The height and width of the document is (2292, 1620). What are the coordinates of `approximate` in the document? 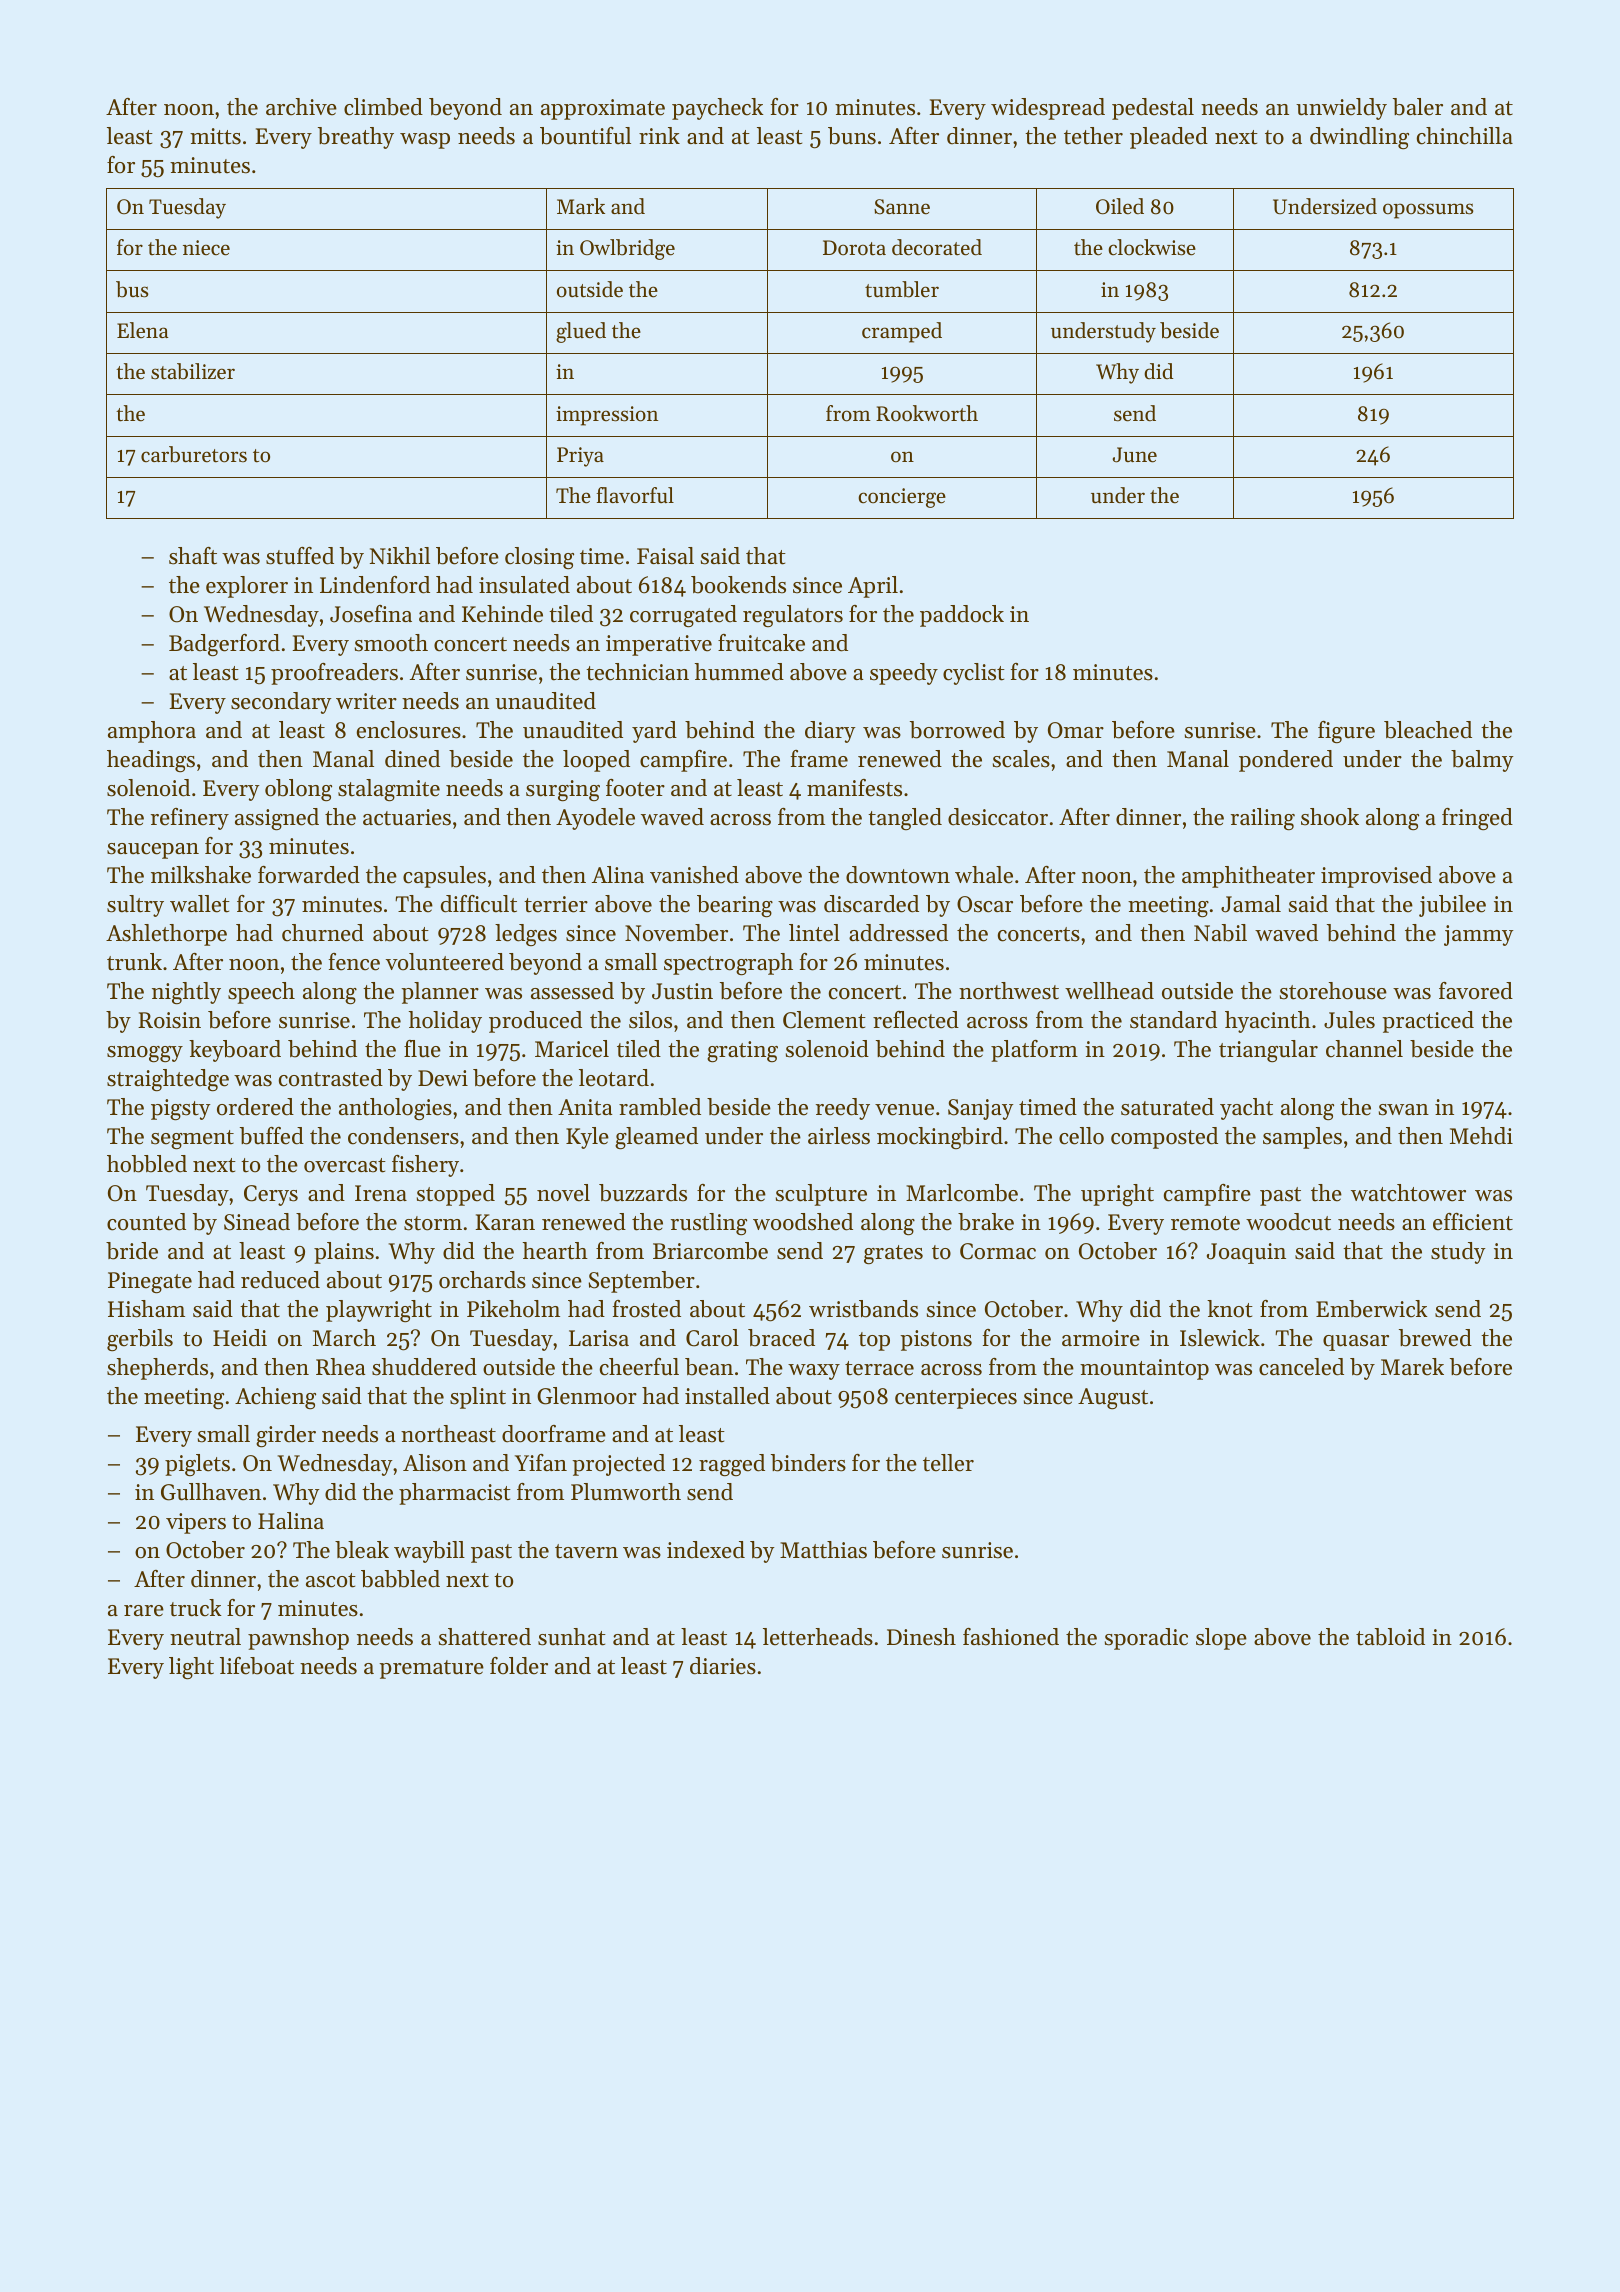 It's located at (603, 109).
